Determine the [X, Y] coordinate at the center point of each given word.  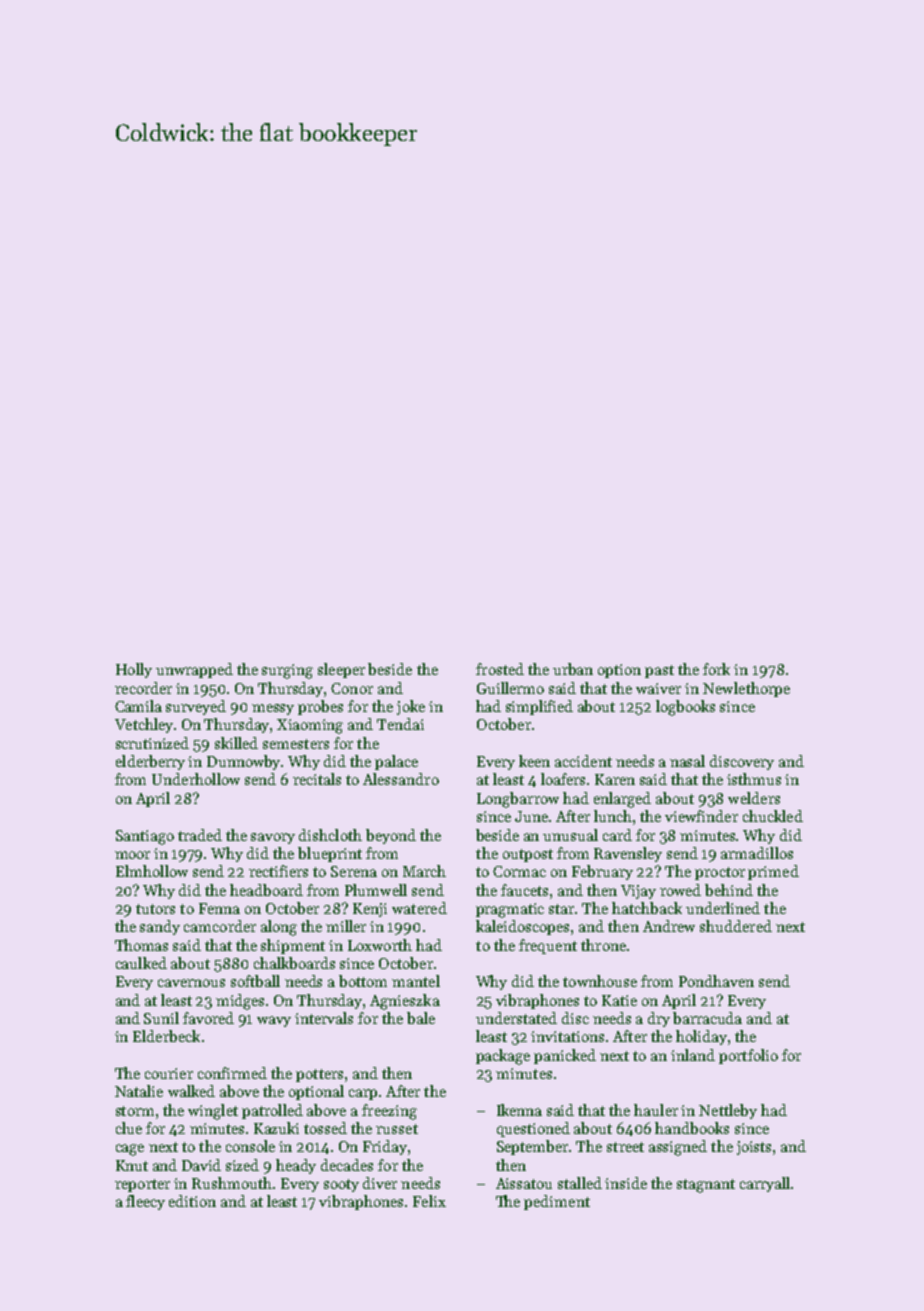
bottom [363, 981]
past [659, 671]
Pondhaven [716, 981]
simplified [539, 707]
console [250, 1146]
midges [240, 1002]
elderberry [150, 762]
